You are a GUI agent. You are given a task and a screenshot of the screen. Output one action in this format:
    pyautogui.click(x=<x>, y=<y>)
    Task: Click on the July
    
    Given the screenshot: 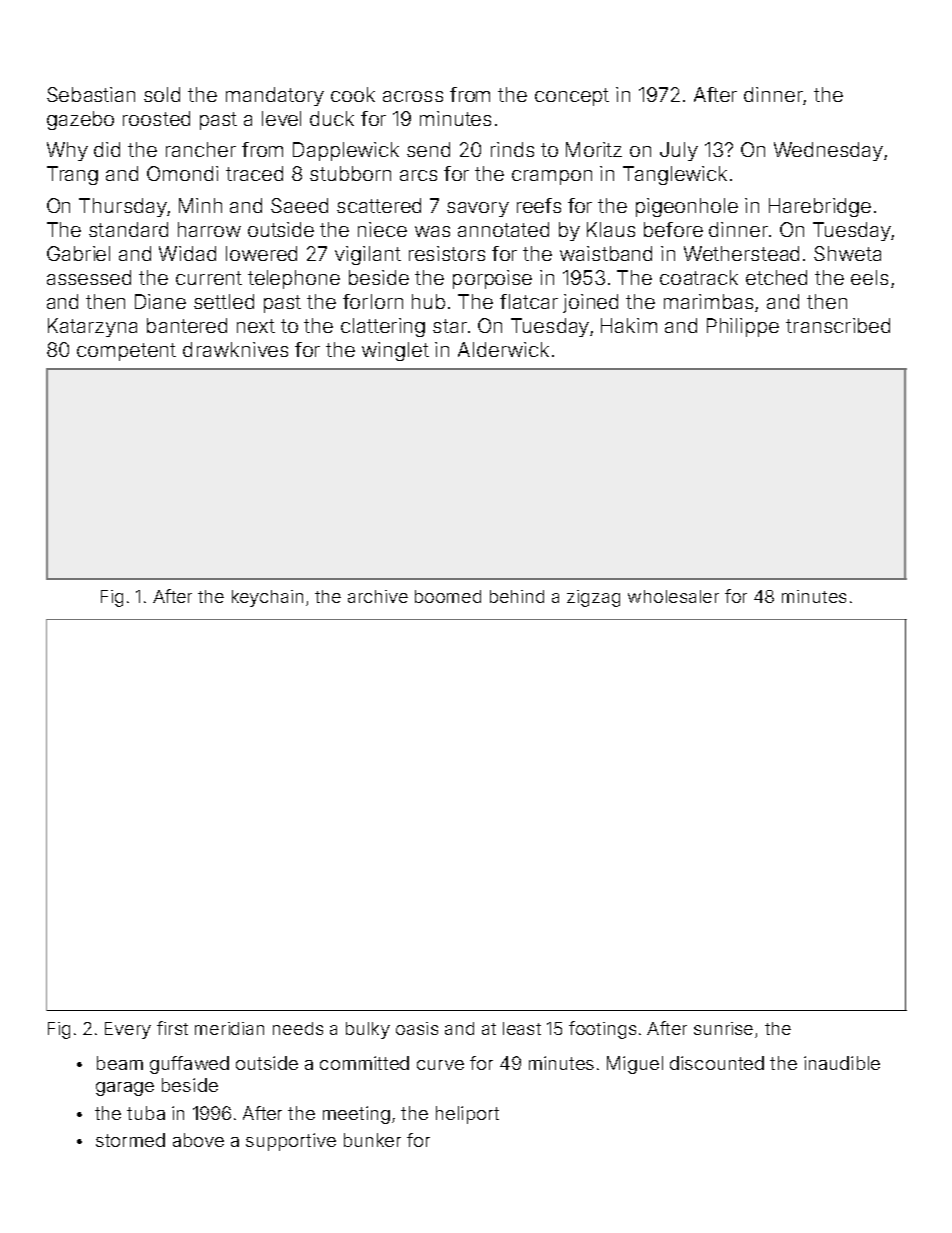 What is the action you would take?
    pyautogui.click(x=679, y=151)
